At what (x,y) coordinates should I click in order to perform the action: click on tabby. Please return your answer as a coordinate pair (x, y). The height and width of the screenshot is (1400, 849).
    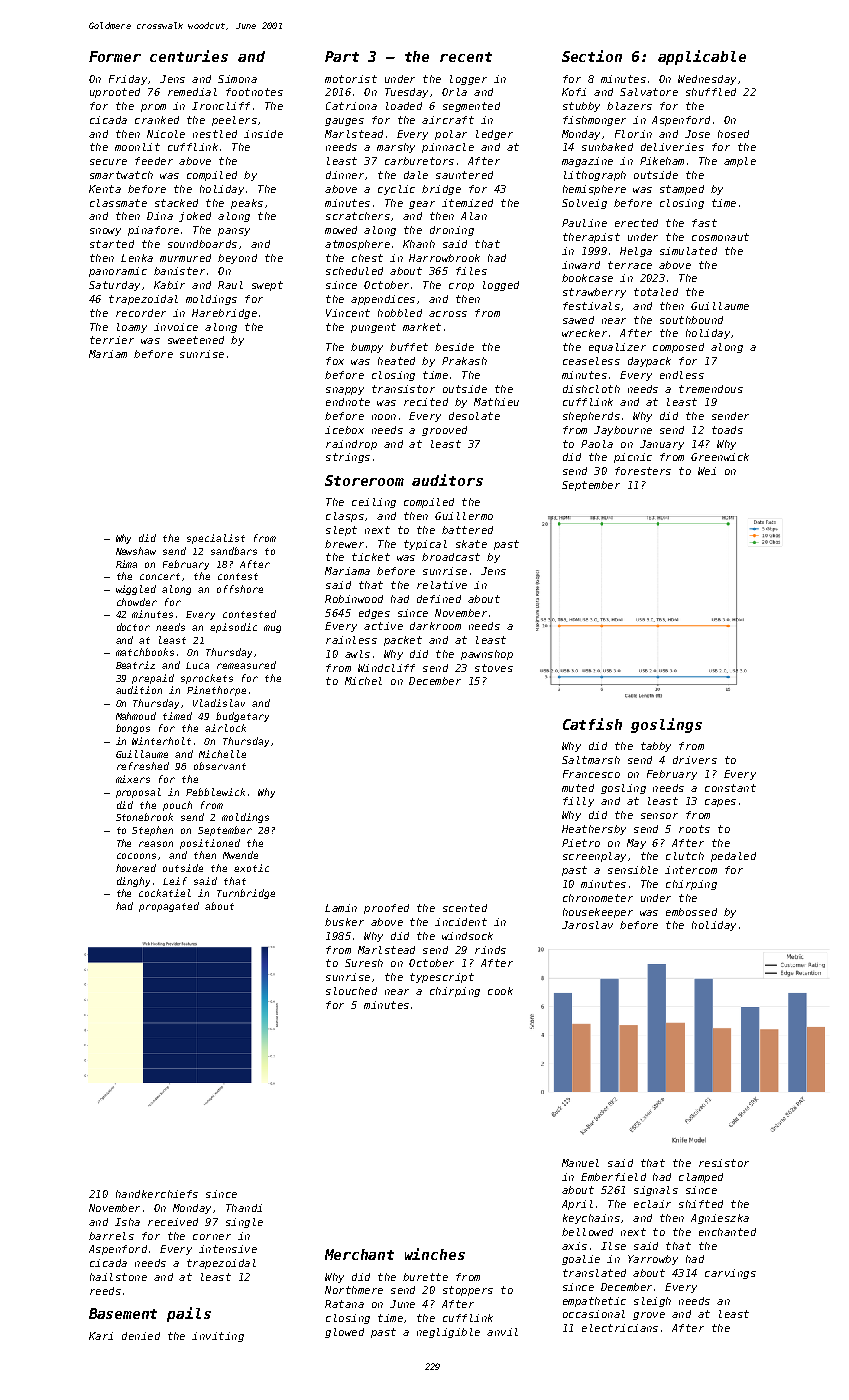
    Looking at the image, I should click on (656, 747).
